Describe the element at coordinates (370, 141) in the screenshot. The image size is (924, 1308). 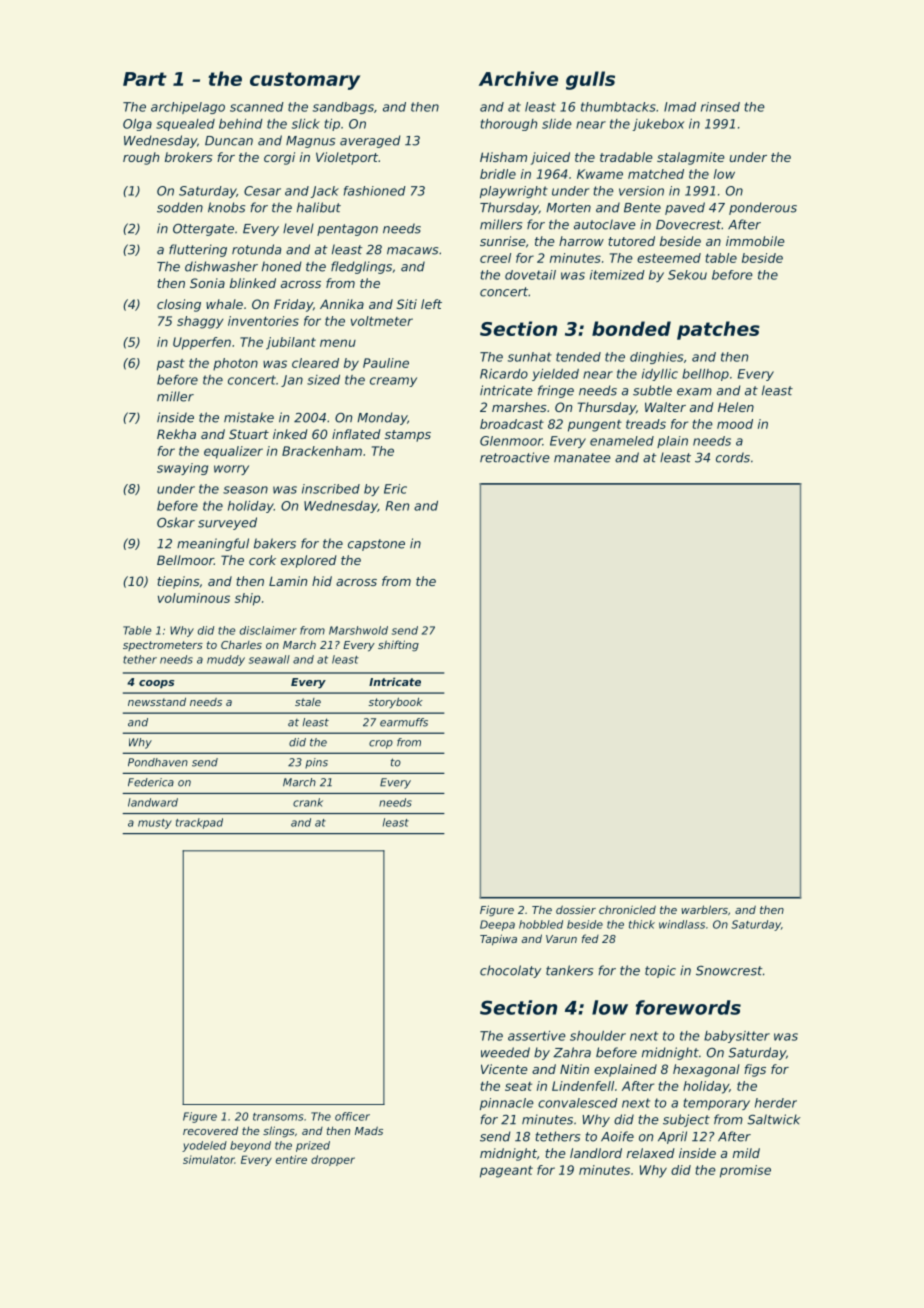
I see `averaged` at that location.
